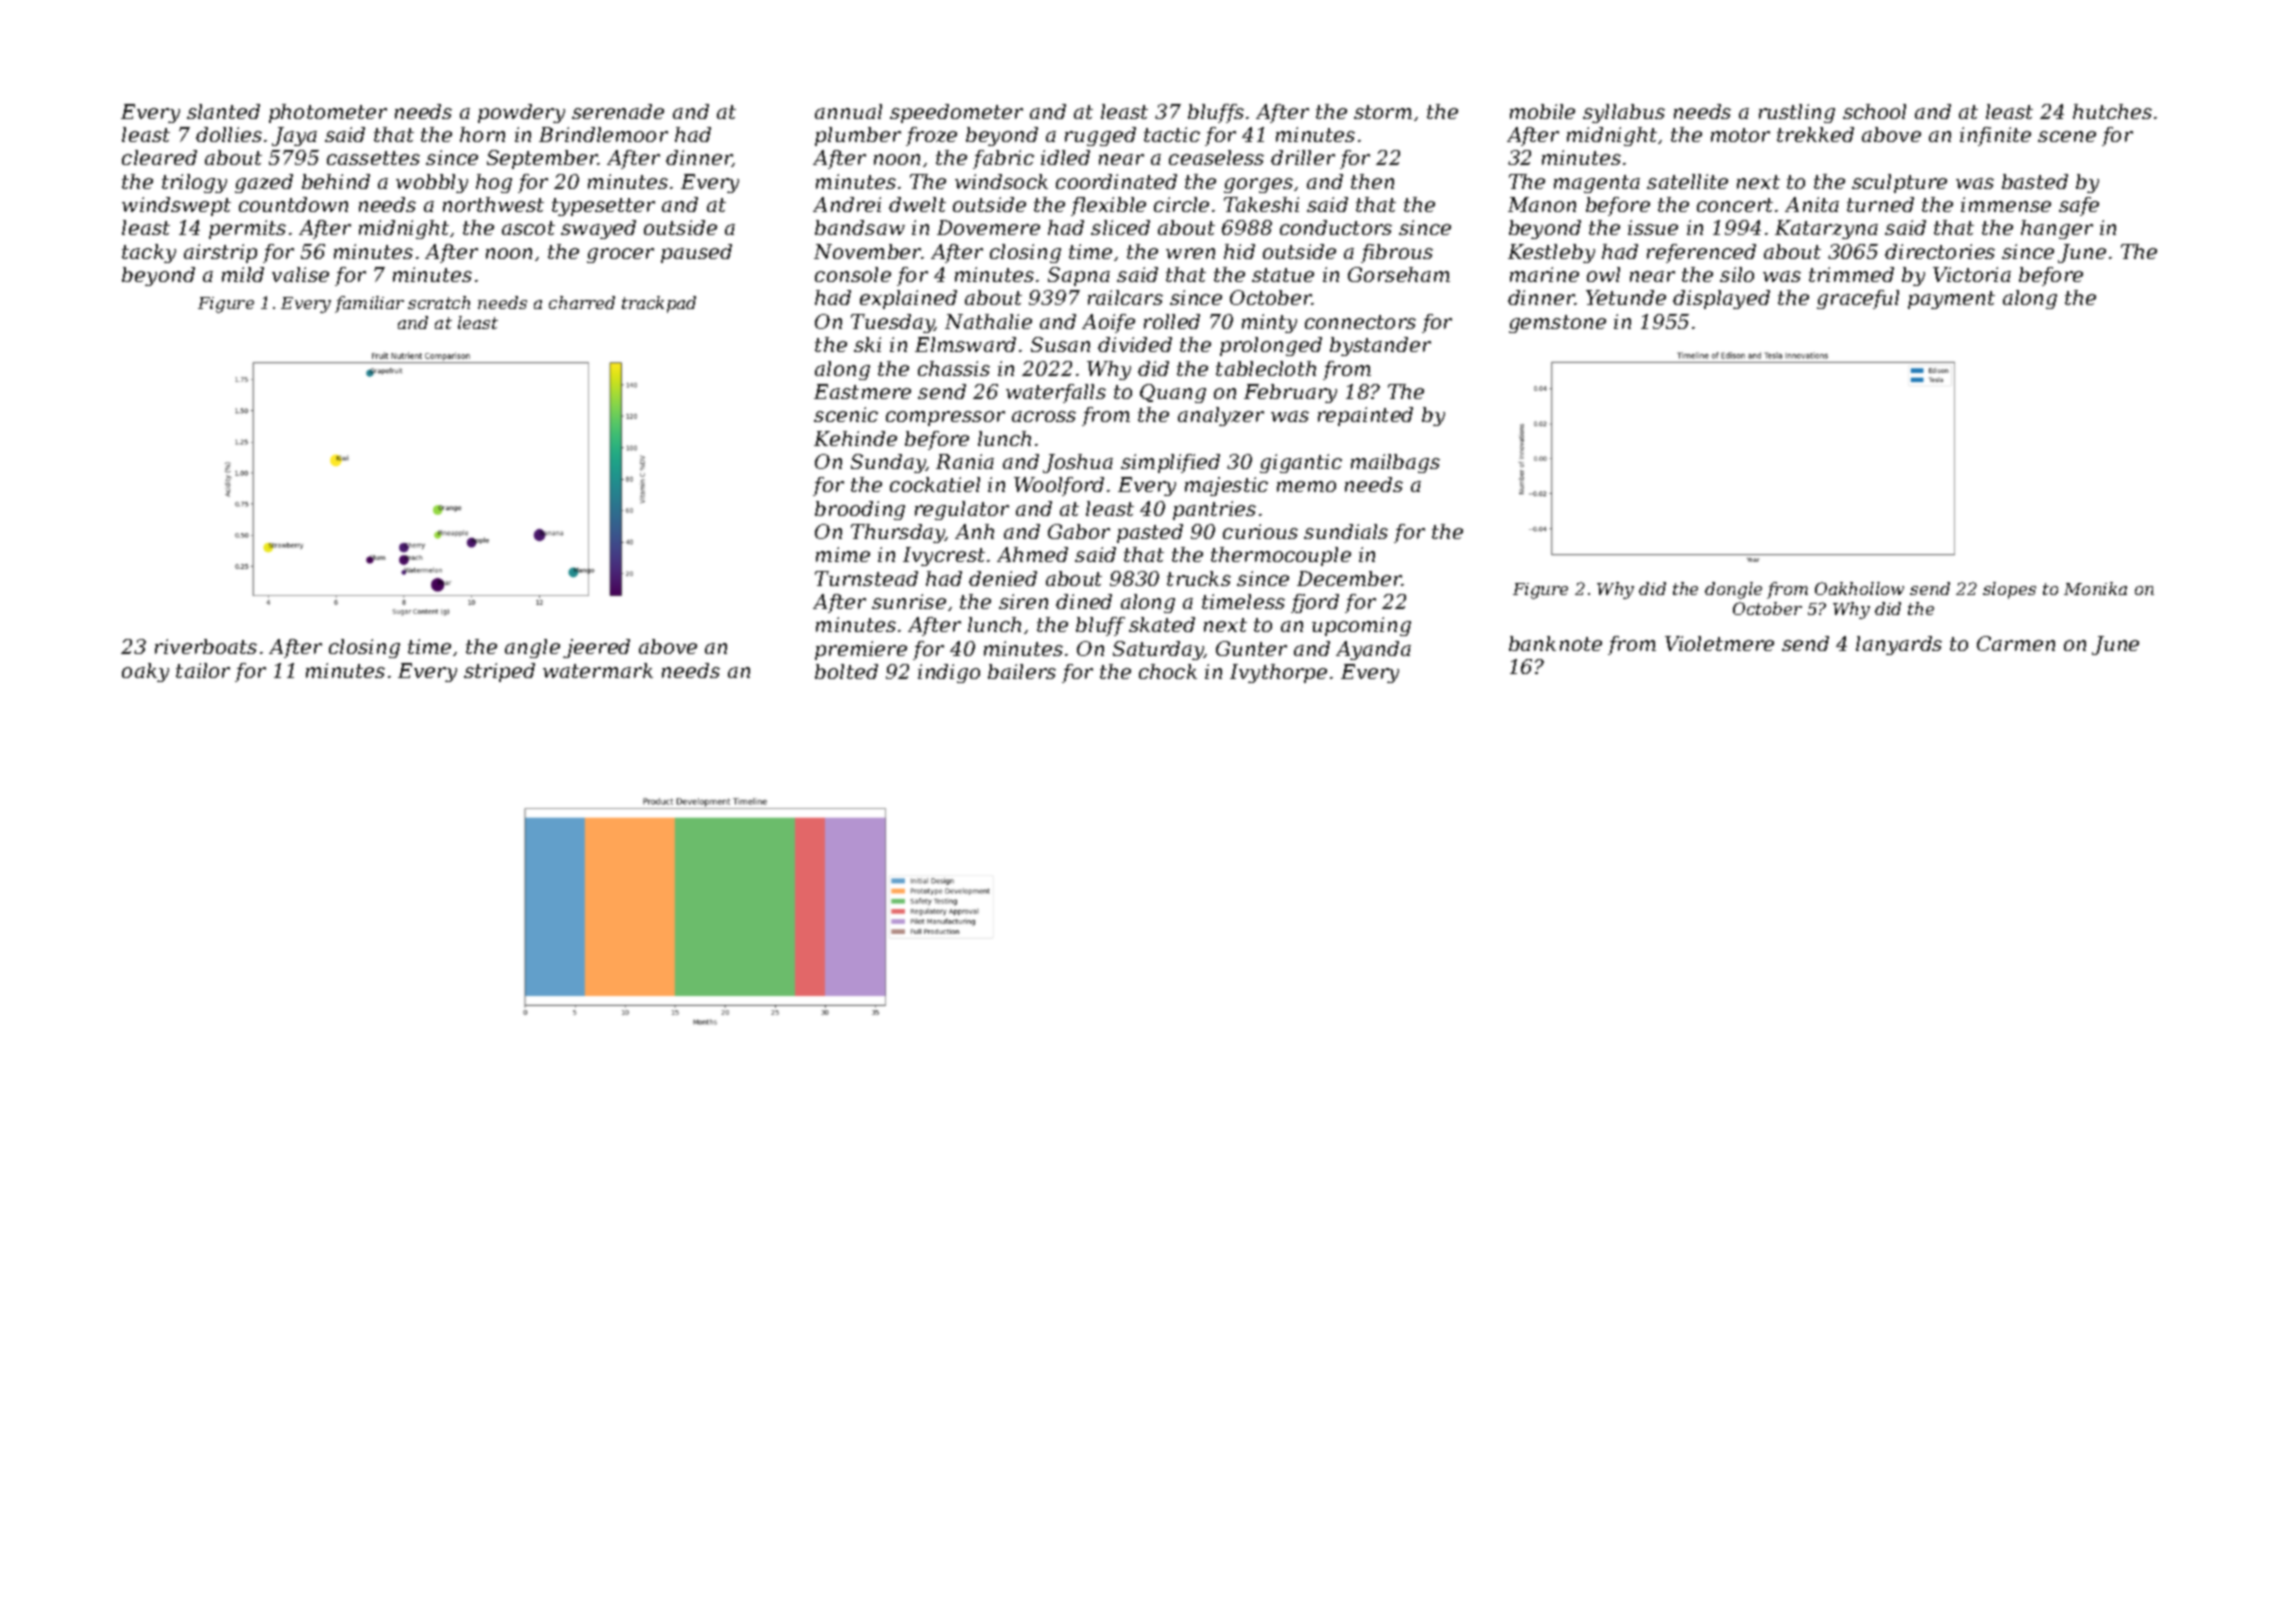 The height and width of the screenshot is (1614, 2282). Describe the element at coordinates (1797, 113) in the screenshot. I see `rustling` at that location.
